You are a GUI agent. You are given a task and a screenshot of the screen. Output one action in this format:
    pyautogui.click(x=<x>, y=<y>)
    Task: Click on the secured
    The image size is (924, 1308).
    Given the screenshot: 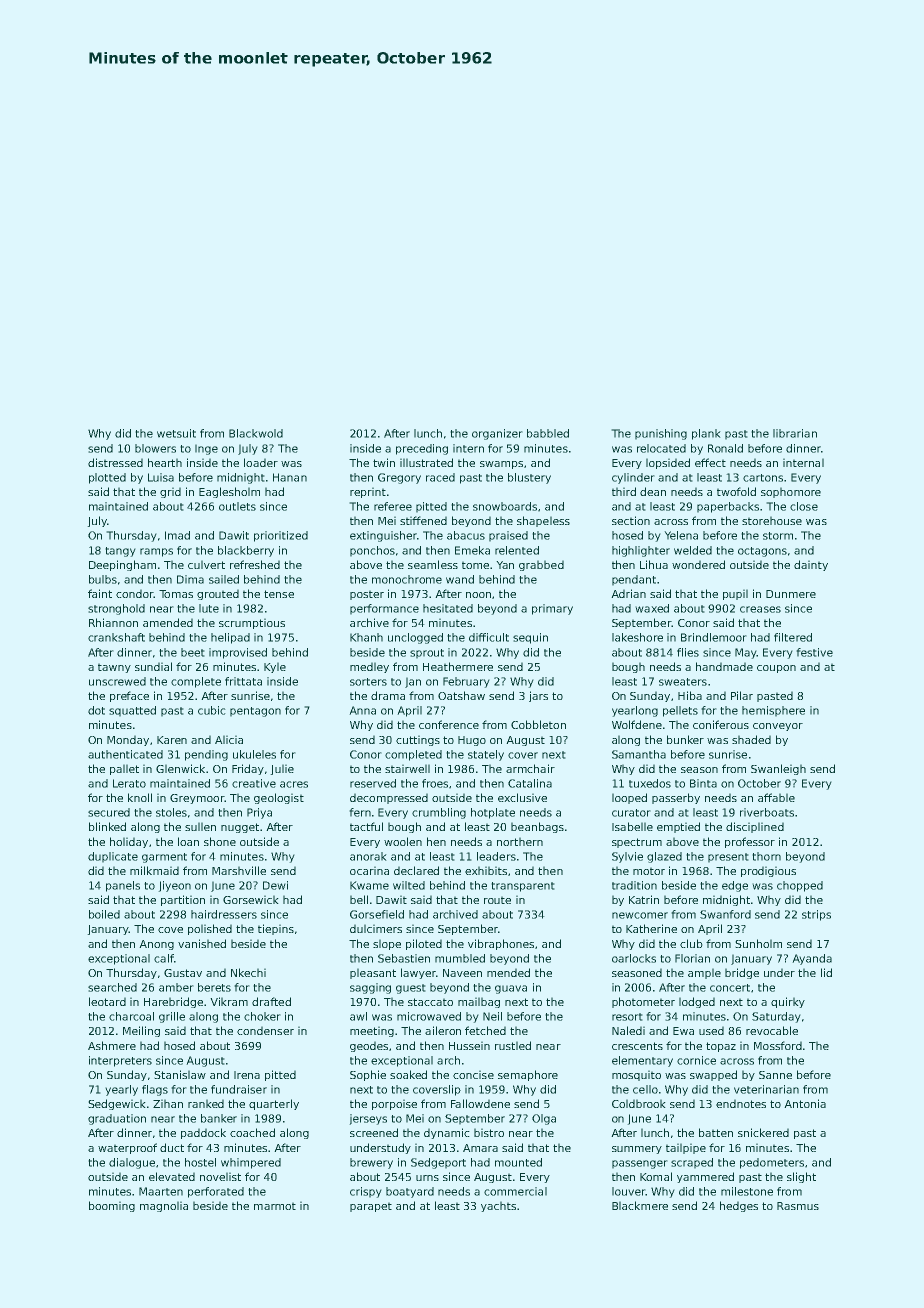 What is the action you would take?
    pyautogui.click(x=109, y=812)
